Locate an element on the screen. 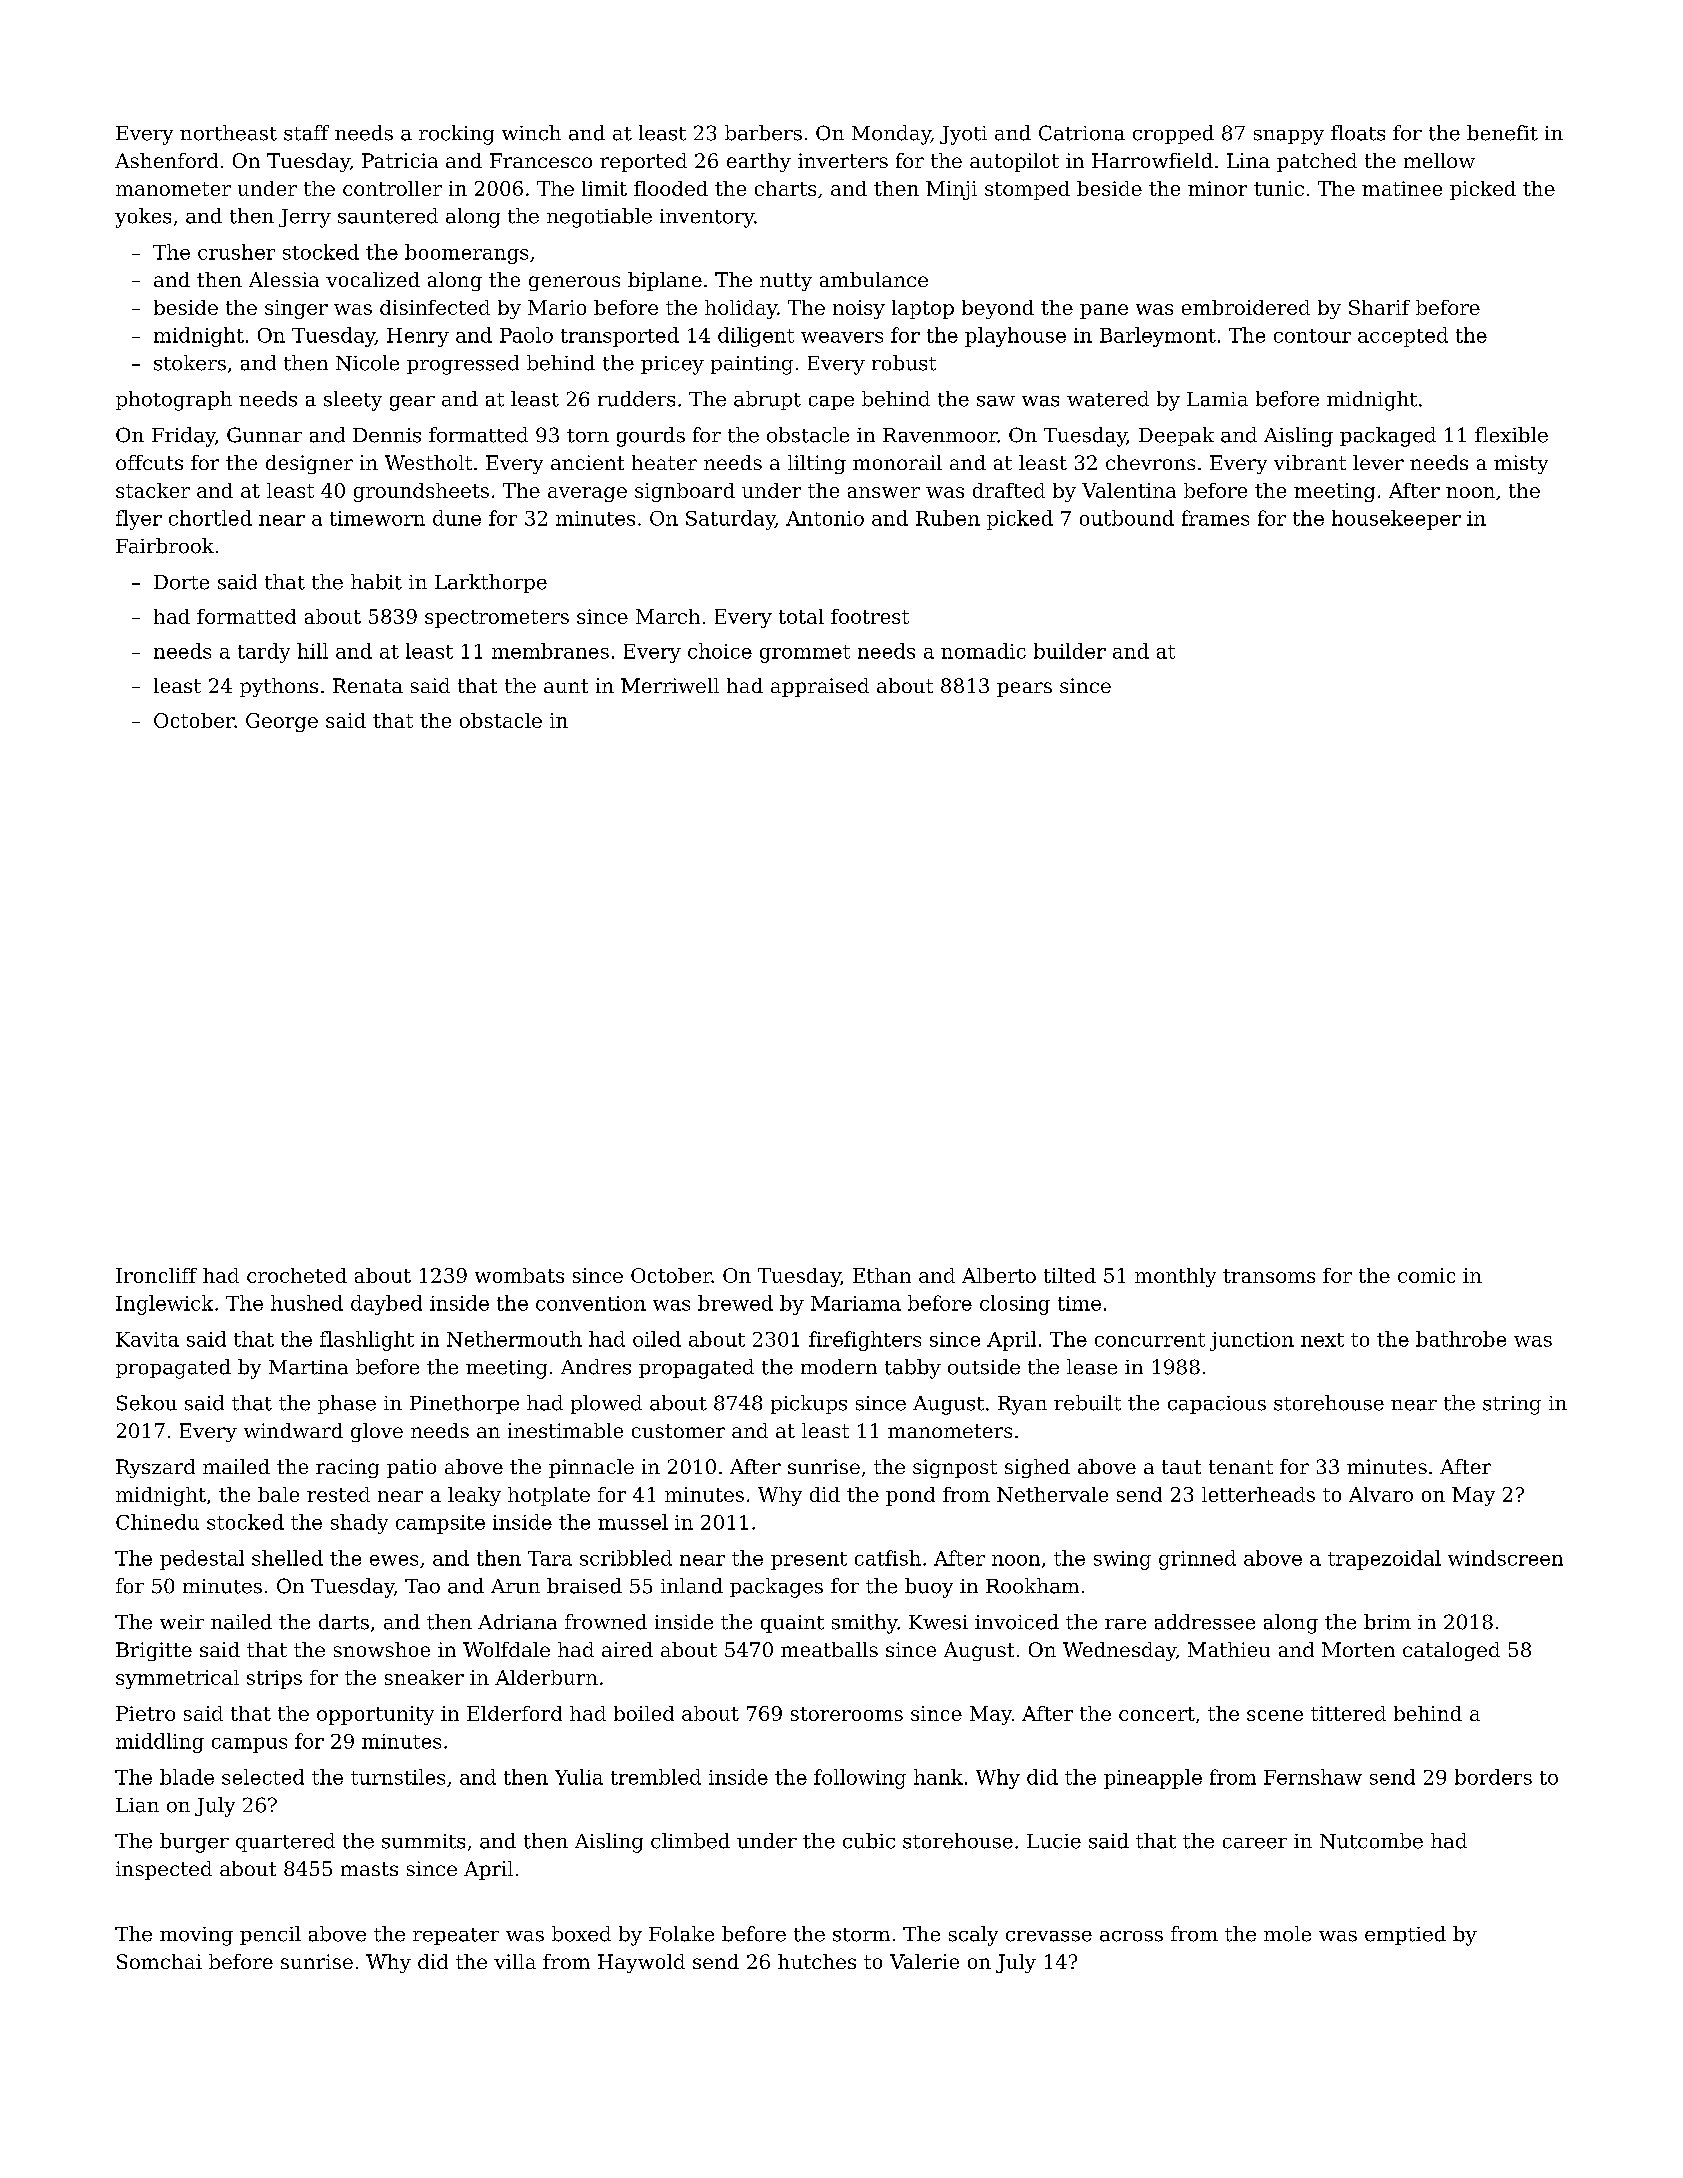  George is located at coordinates (282, 722).
